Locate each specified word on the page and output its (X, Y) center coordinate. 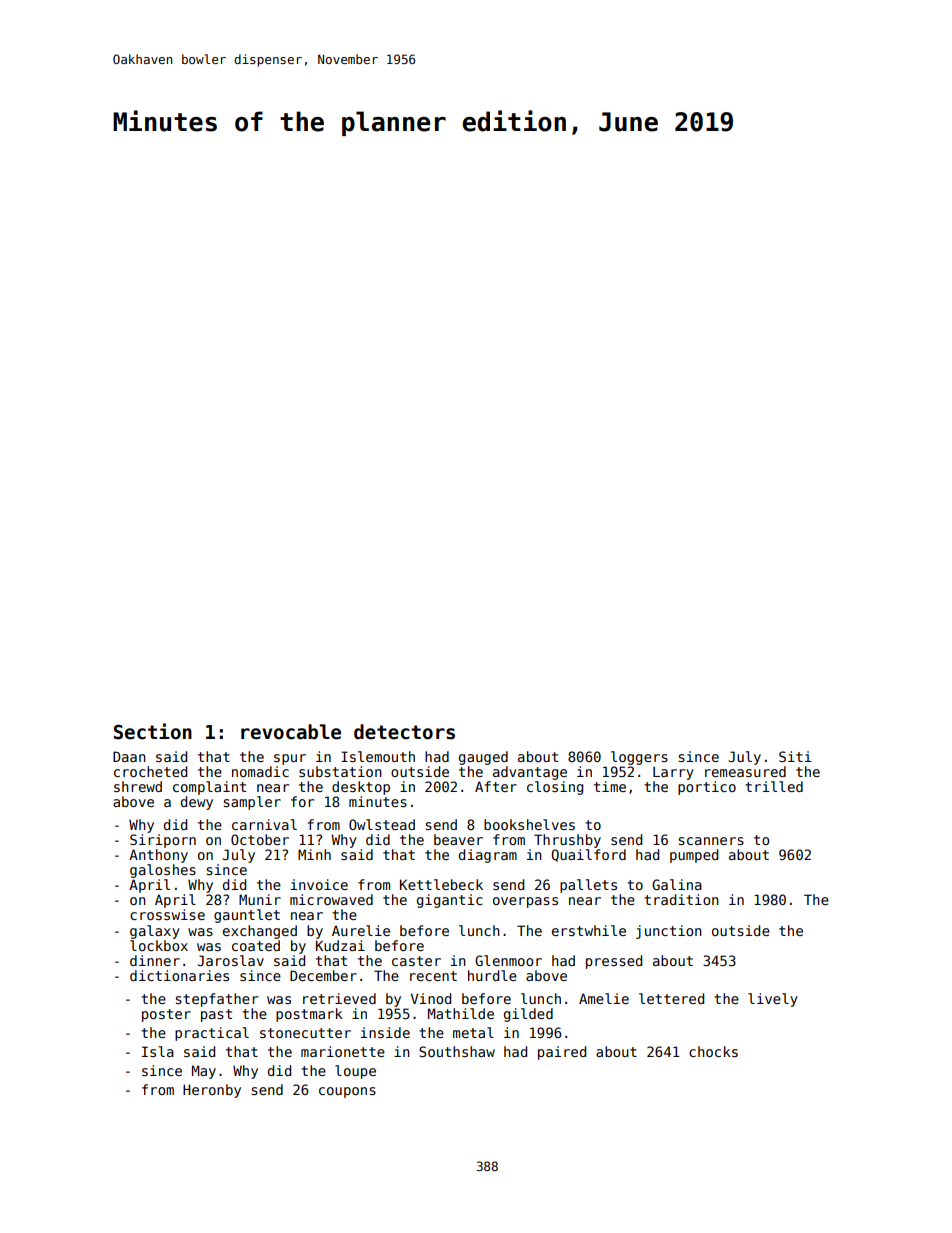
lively (773, 1000)
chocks (713, 1051)
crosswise (167, 914)
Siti (795, 756)
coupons (347, 1092)
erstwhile (589, 930)
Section (153, 731)
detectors (404, 732)
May (204, 1072)
